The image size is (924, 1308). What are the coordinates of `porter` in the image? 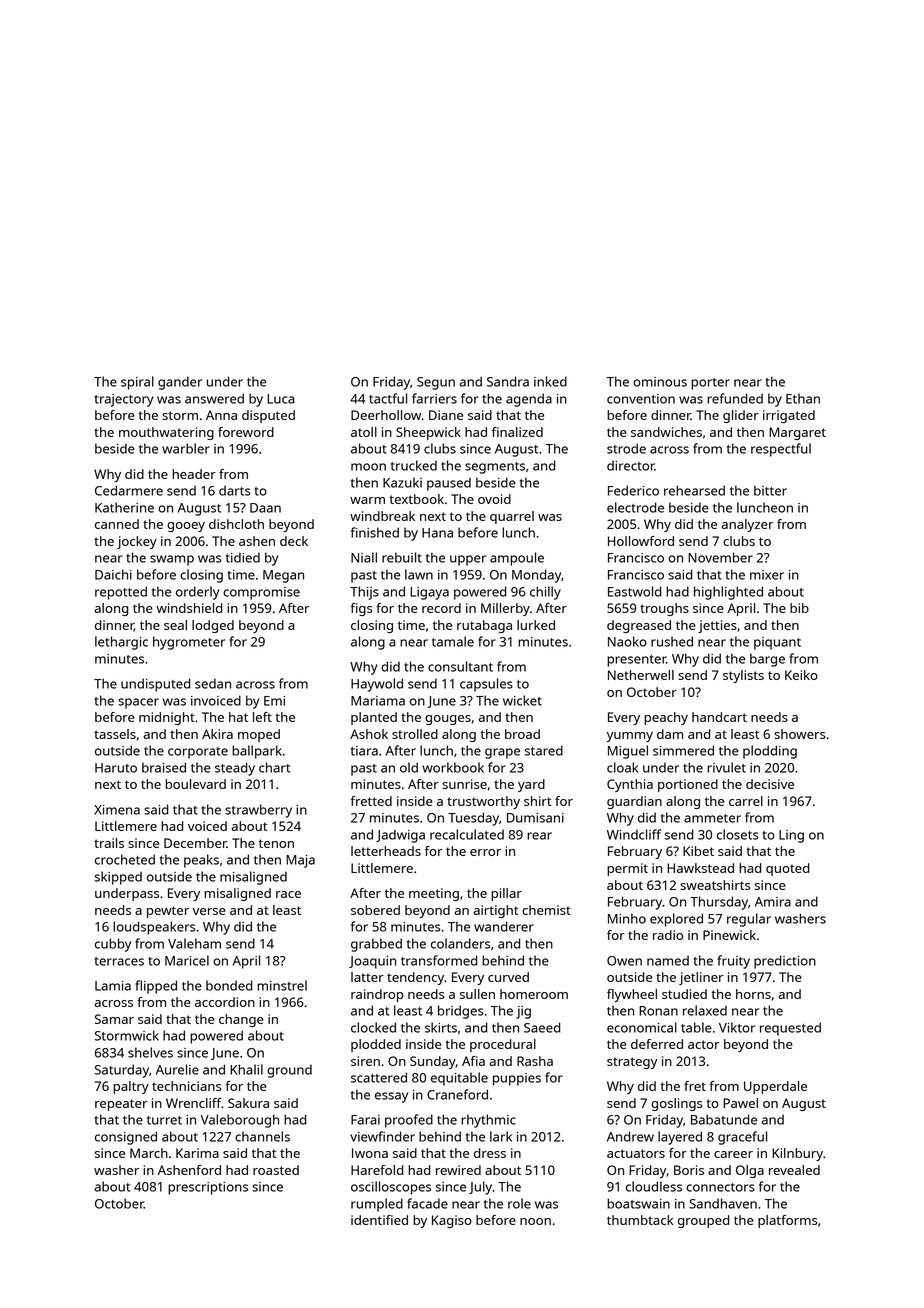 It's located at (710, 384).
